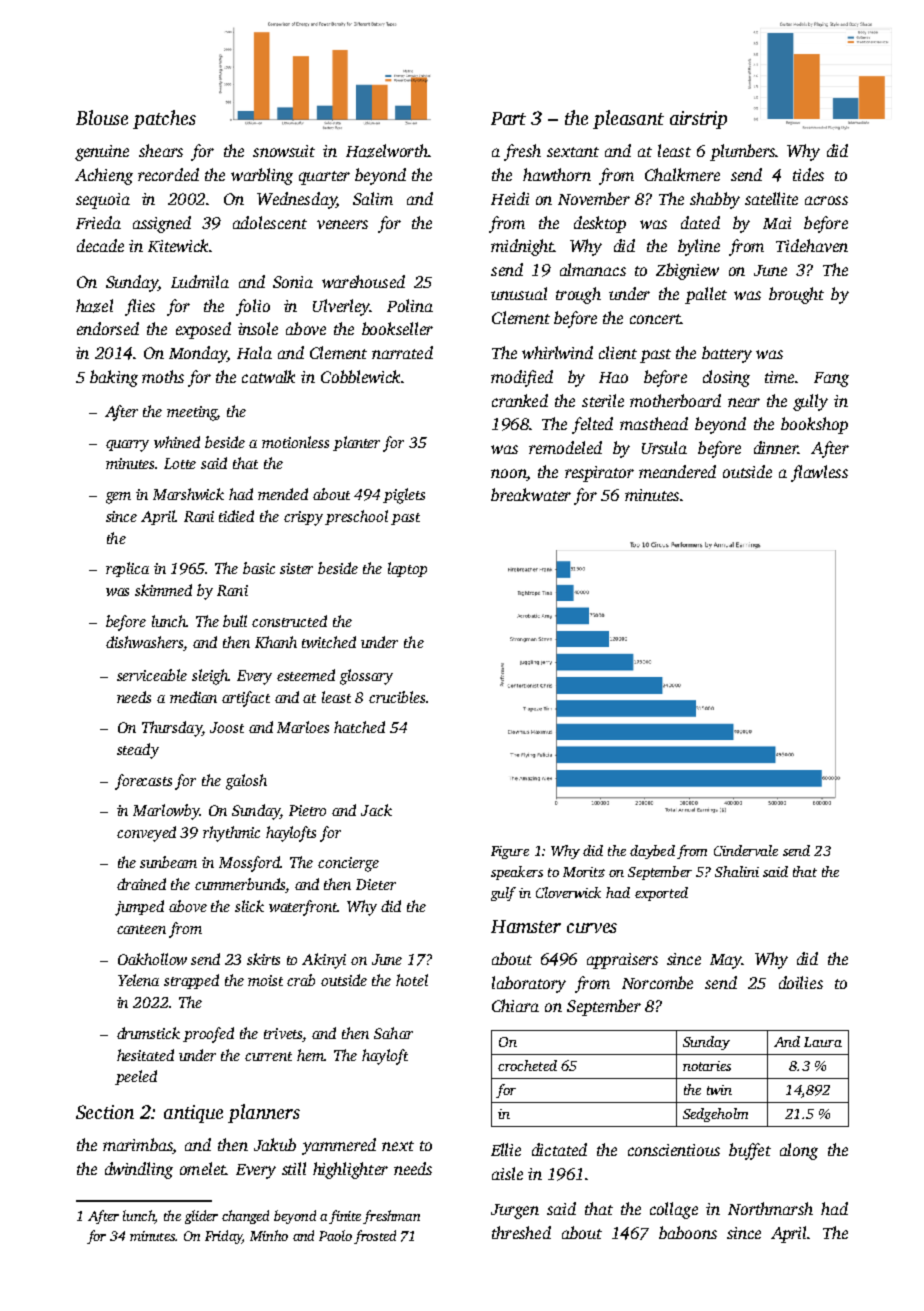 The width and height of the screenshot is (924, 1311). What do you see at coordinates (675, 400) in the screenshot?
I see `motherboard` at bounding box center [675, 400].
